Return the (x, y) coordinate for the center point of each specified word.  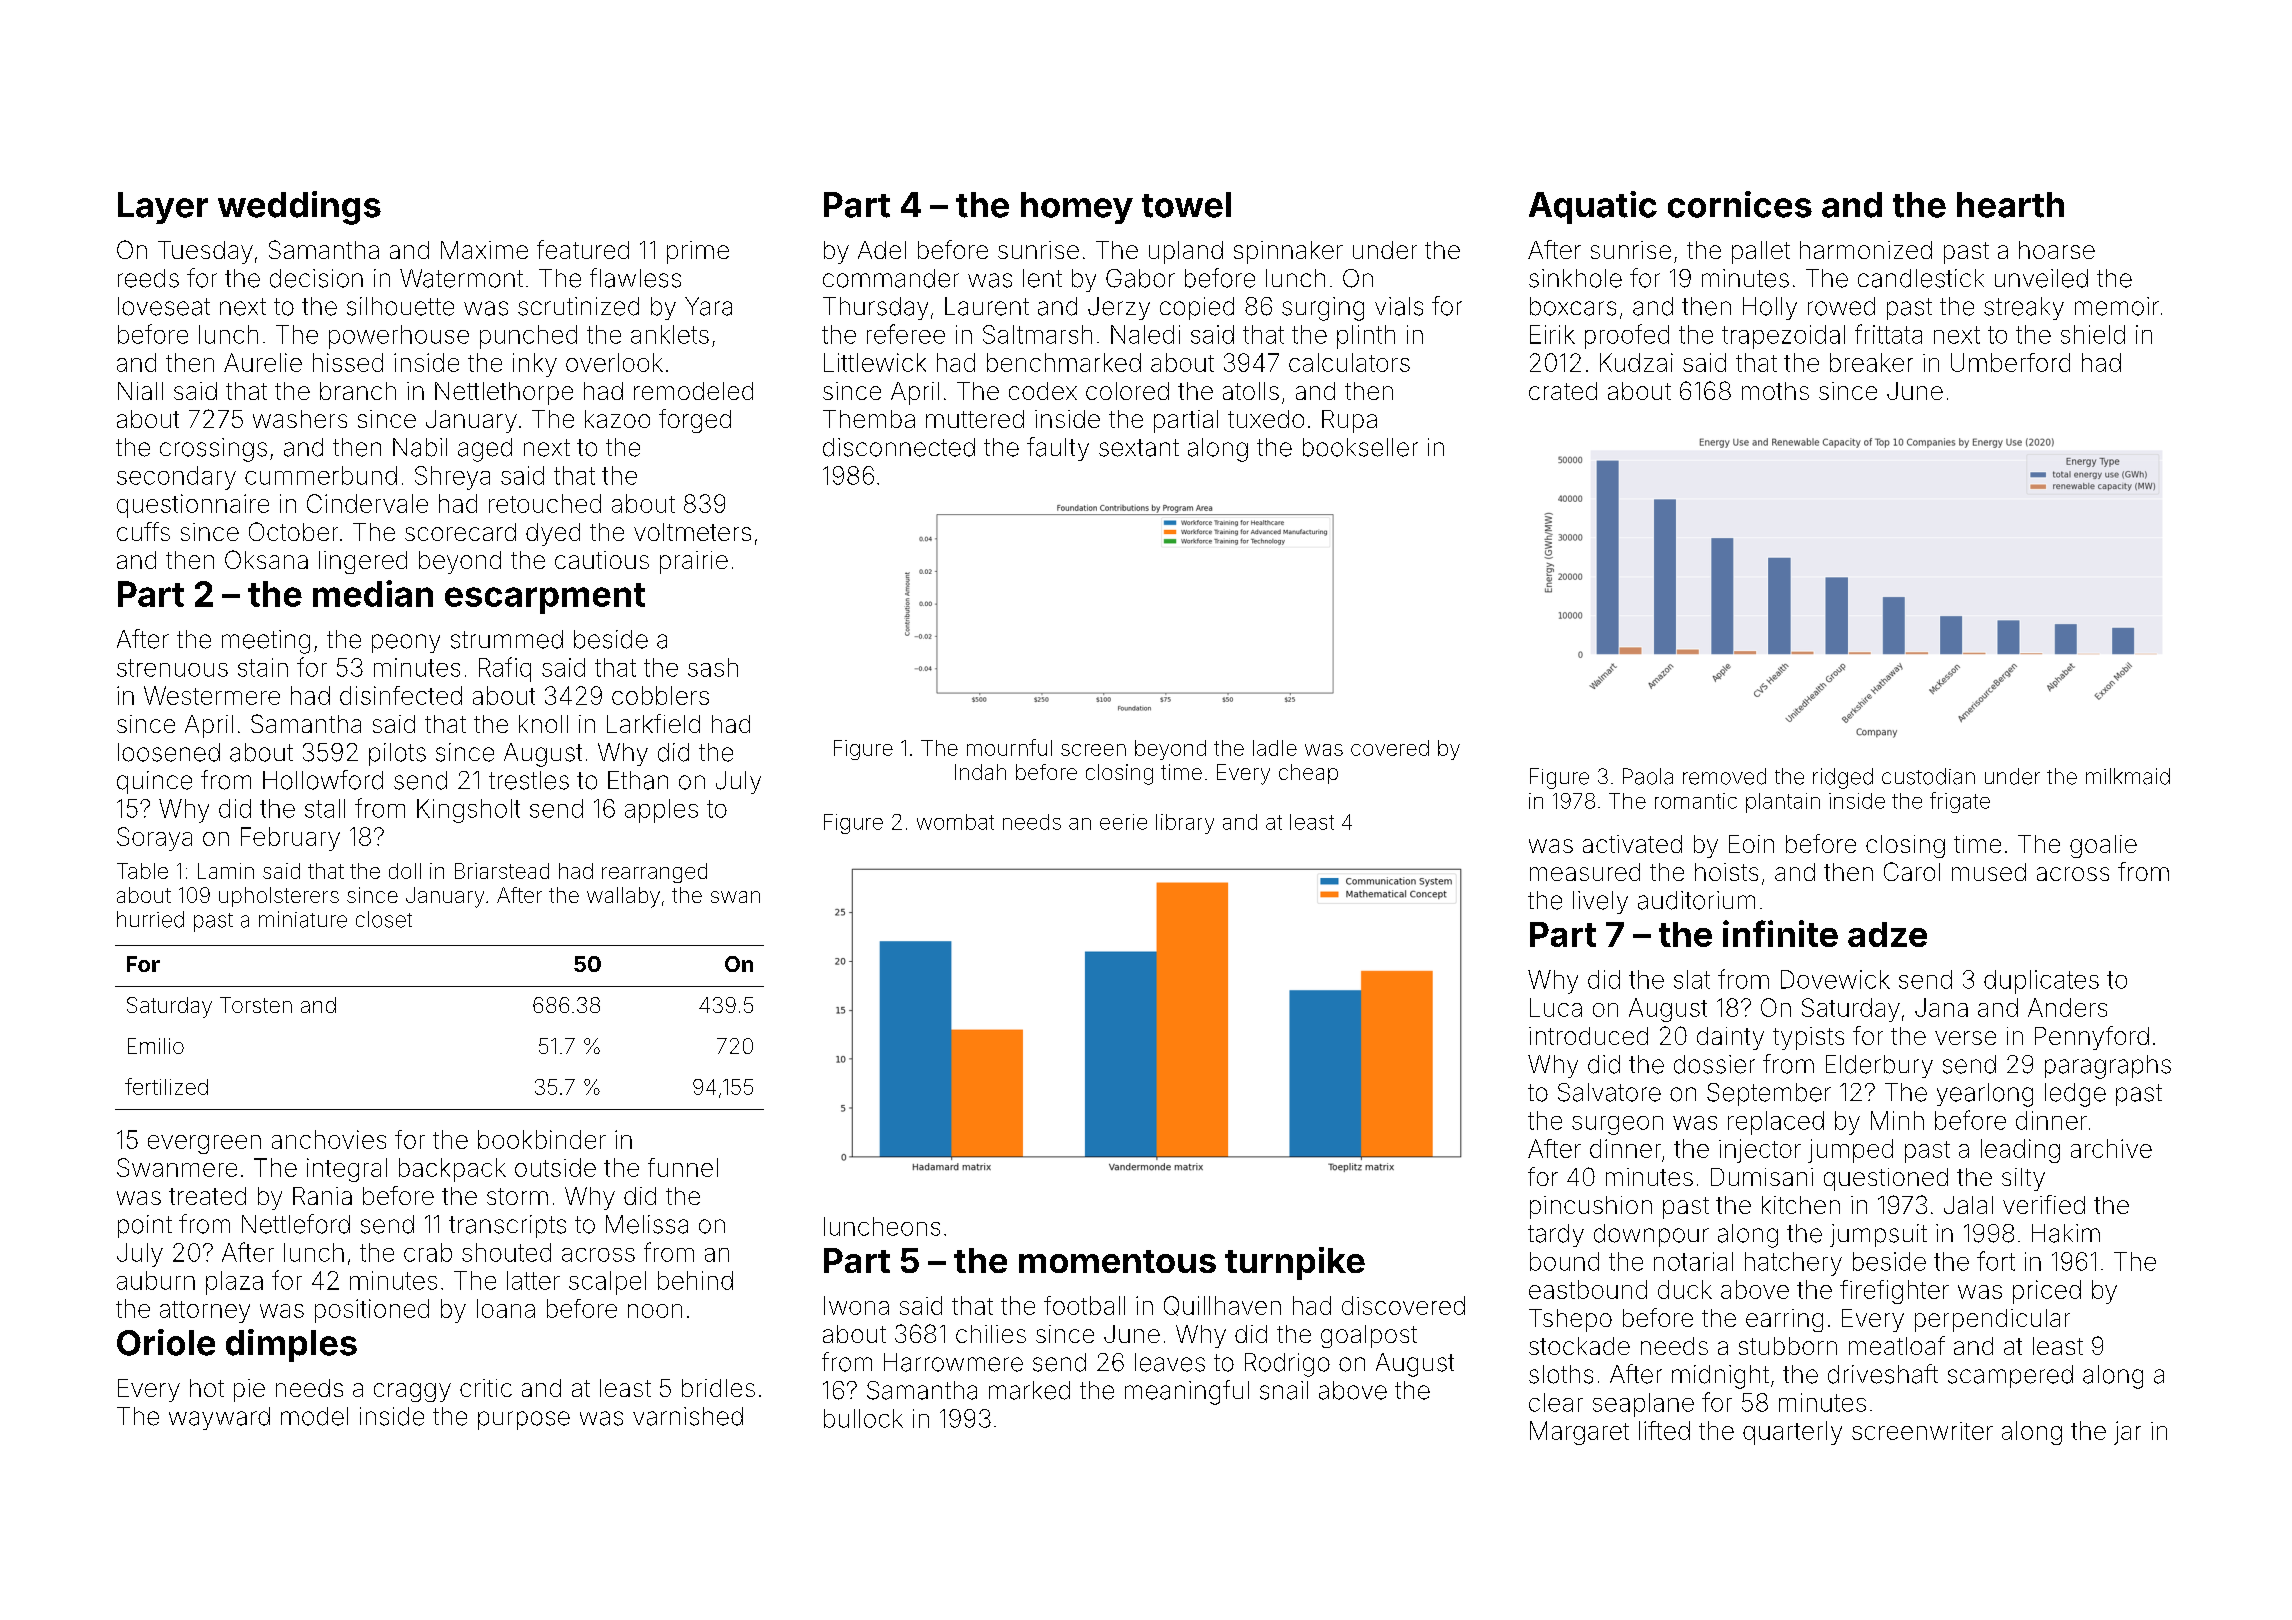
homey (1077, 208)
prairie (694, 562)
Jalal (1968, 1205)
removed (1724, 776)
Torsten (256, 1005)
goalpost (1369, 1336)
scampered (2010, 1376)
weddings (299, 208)
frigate (1960, 802)
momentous (1117, 1261)
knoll (543, 724)
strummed (507, 639)
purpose (524, 1420)
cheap (1308, 774)
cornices (1740, 204)
